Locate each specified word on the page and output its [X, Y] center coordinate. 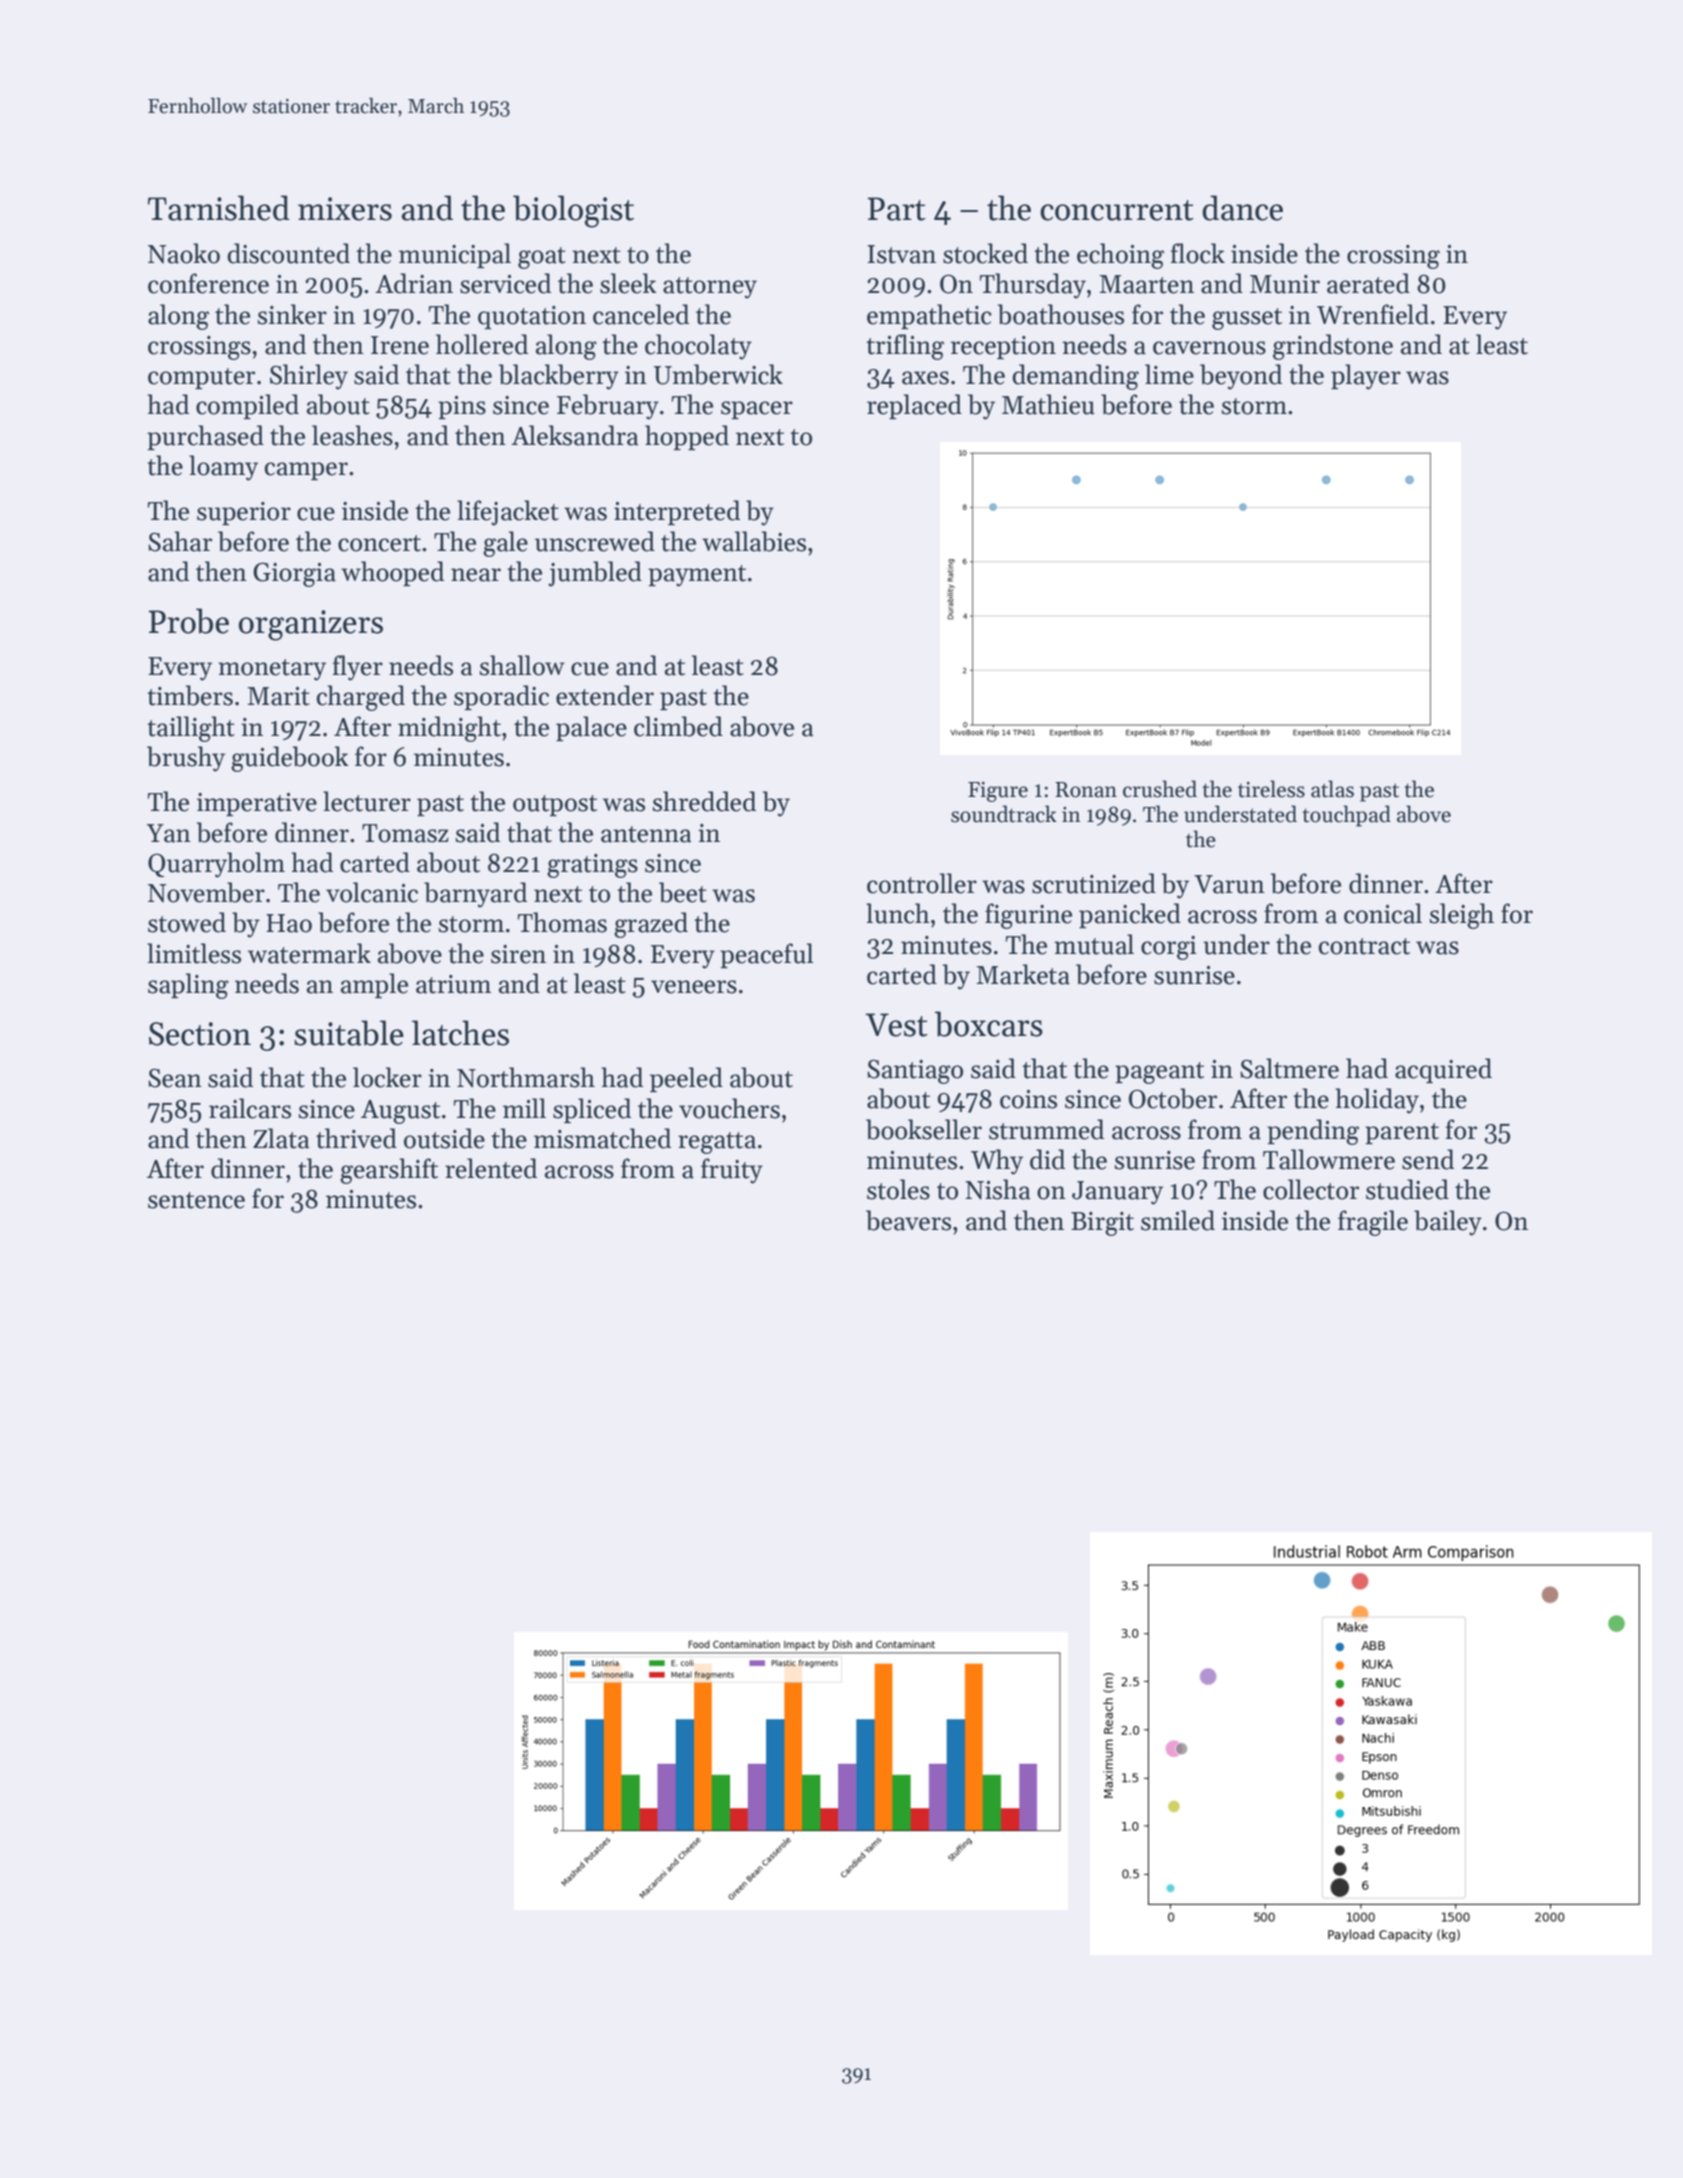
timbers [190, 695]
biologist [573, 211]
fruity [732, 1171]
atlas [1332, 789]
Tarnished [219, 208]
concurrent [1117, 210]
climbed [678, 726]
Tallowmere [1329, 1159]
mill [524, 1108]
